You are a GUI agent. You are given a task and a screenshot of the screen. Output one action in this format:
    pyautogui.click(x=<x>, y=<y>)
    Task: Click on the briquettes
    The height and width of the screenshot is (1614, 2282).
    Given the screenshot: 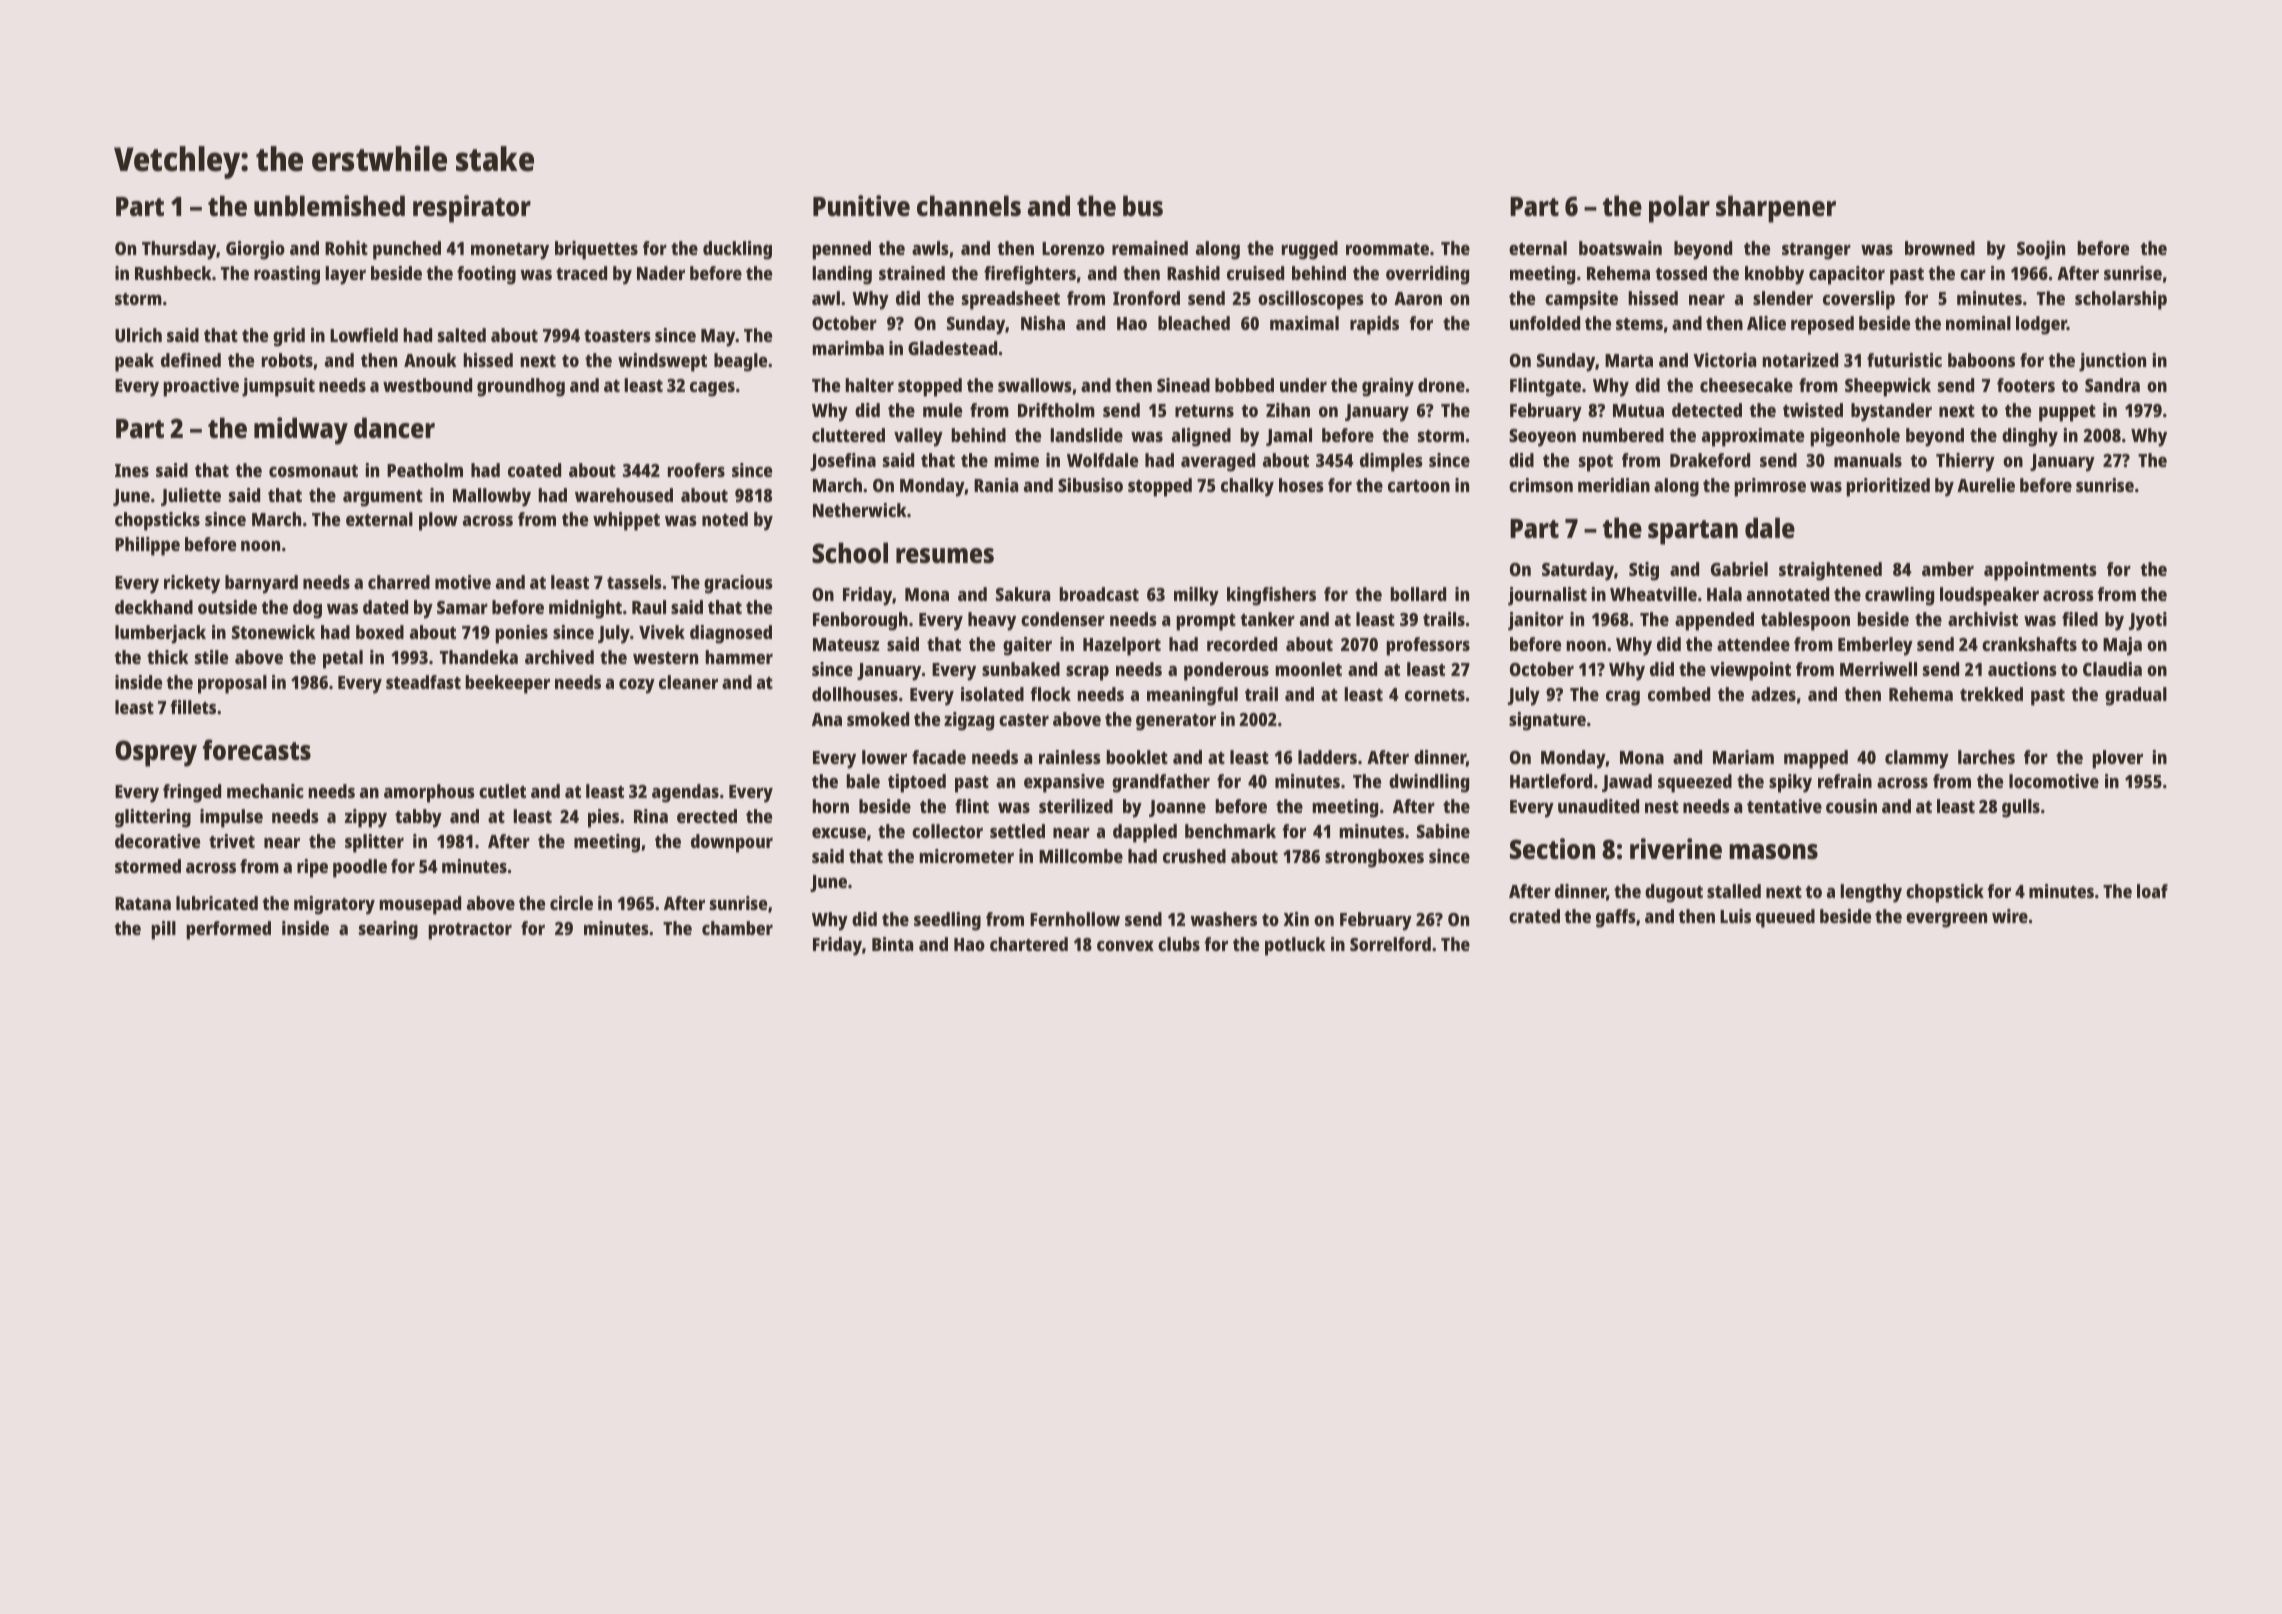 What is the action you would take?
    pyautogui.click(x=596, y=250)
